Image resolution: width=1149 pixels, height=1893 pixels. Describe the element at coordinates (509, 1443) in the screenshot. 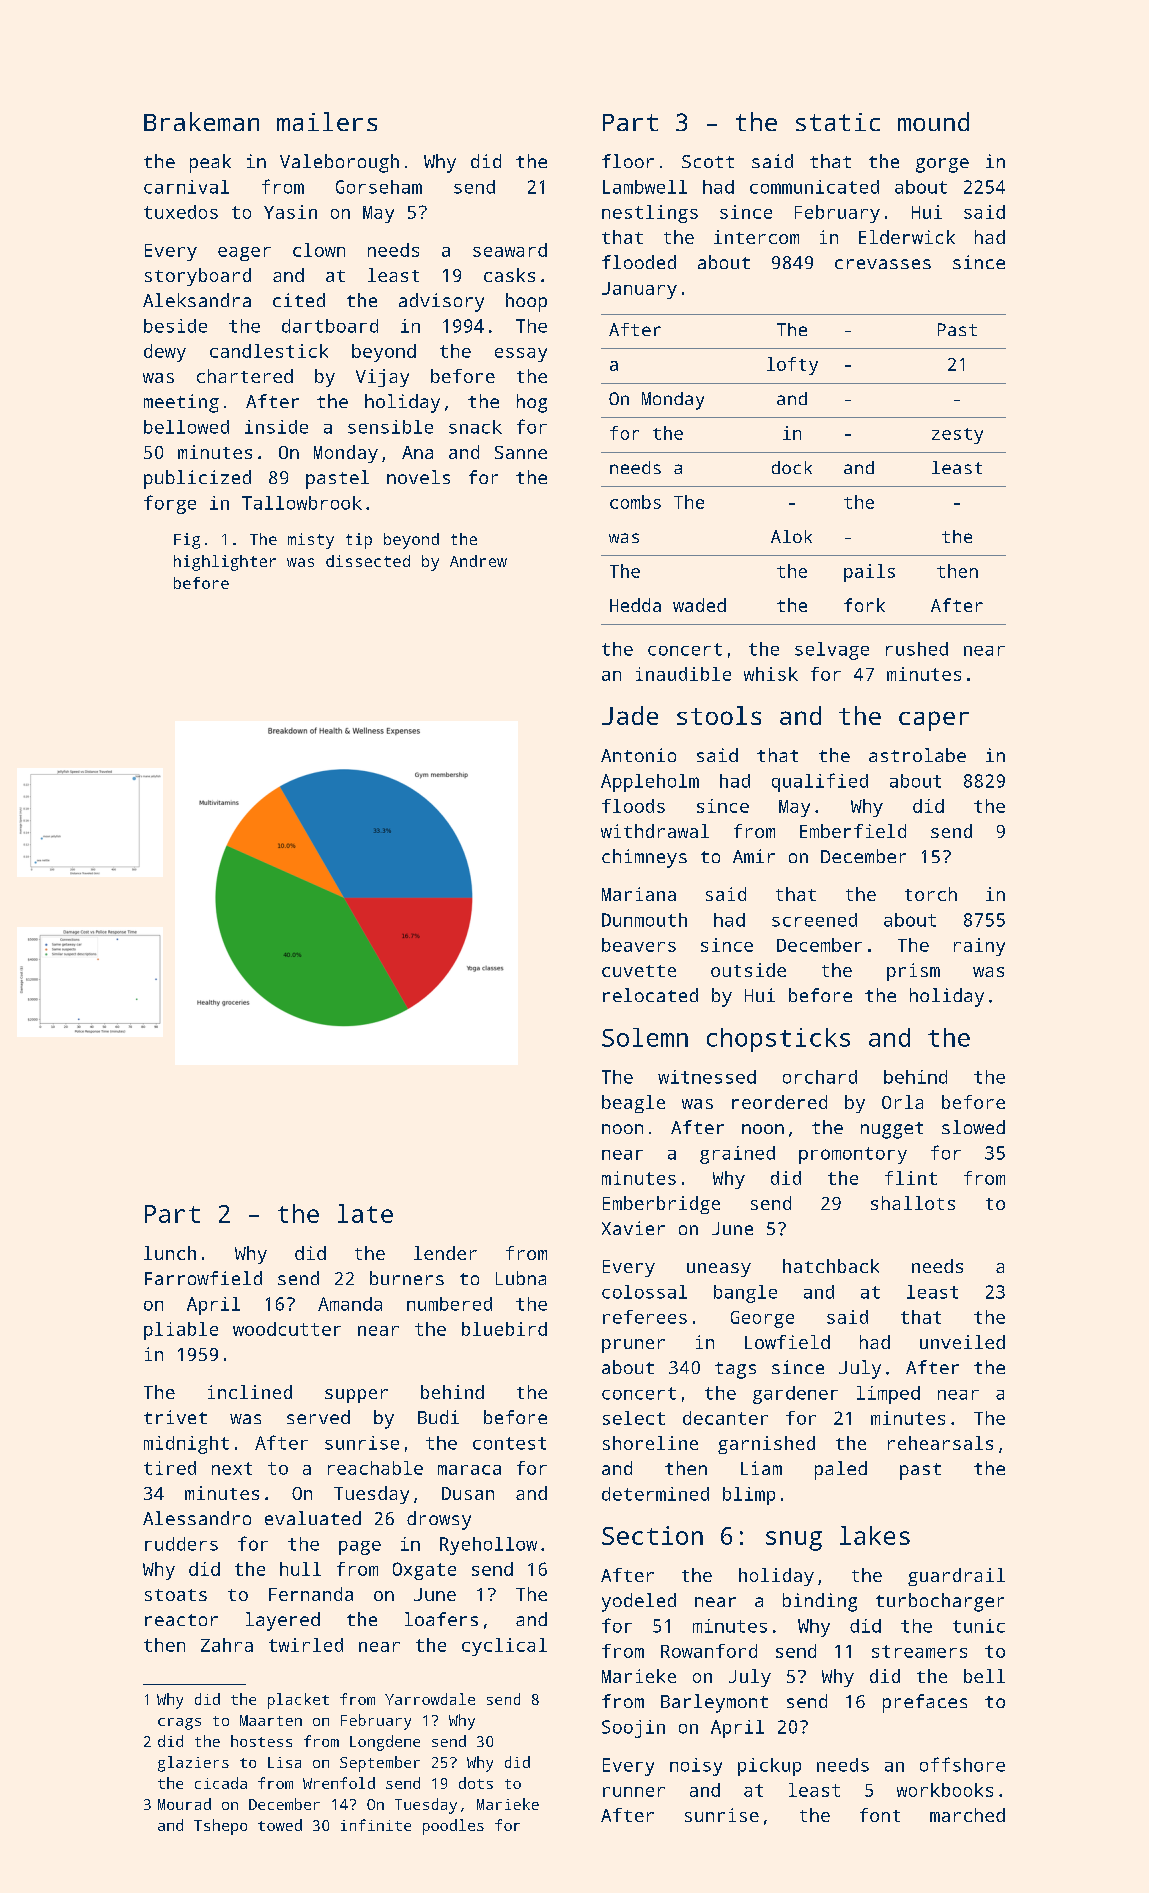

I see `contest` at that location.
